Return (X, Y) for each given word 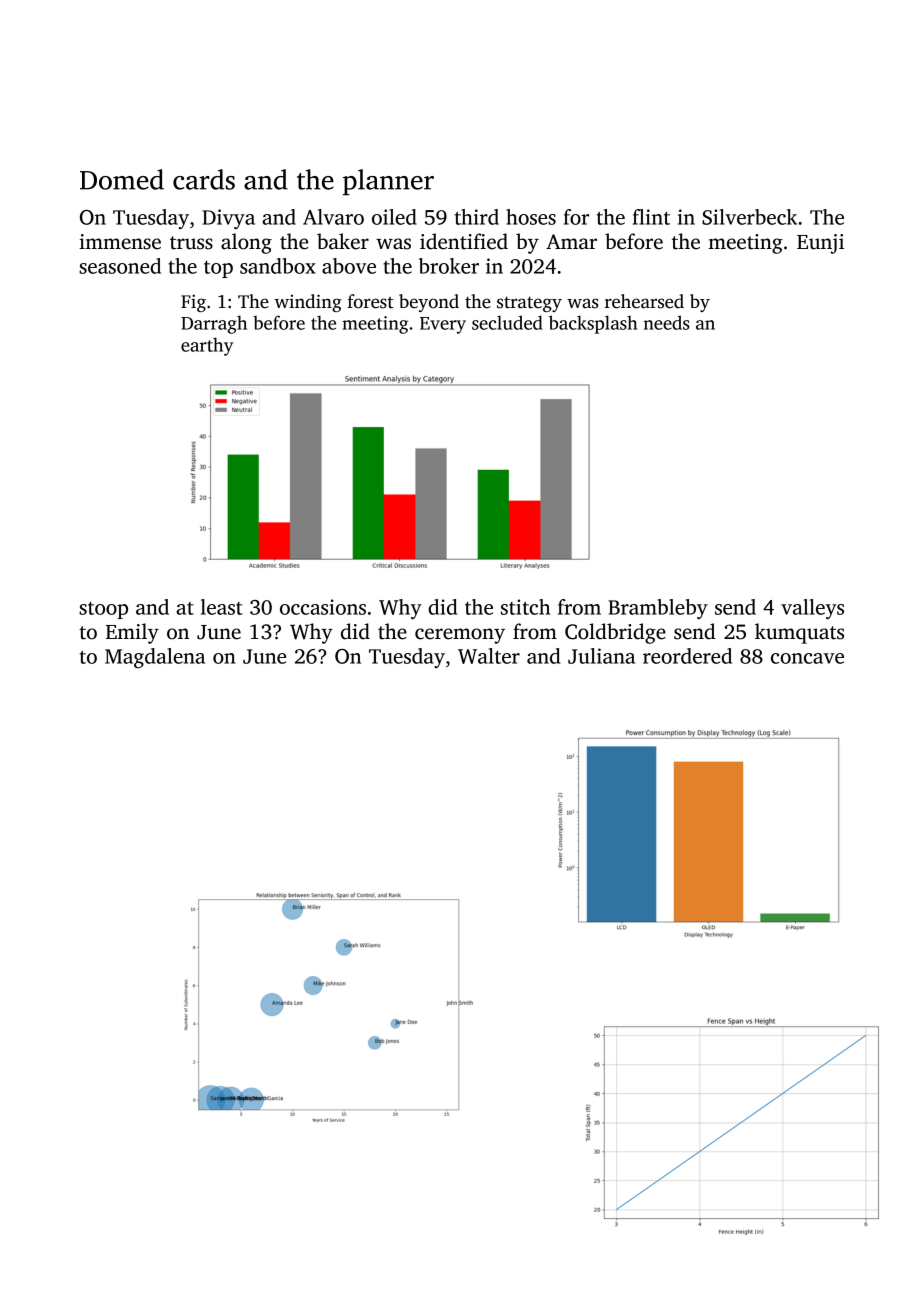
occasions (323, 607)
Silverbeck (749, 217)
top (218, 269)
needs (667, 322)
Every (443, 325)
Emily (132, 633)
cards (204, 179)
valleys (812, 609)
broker (449, 266)
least (222, 607)
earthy (207, 346)
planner (388, 182)
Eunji (820, 244)
